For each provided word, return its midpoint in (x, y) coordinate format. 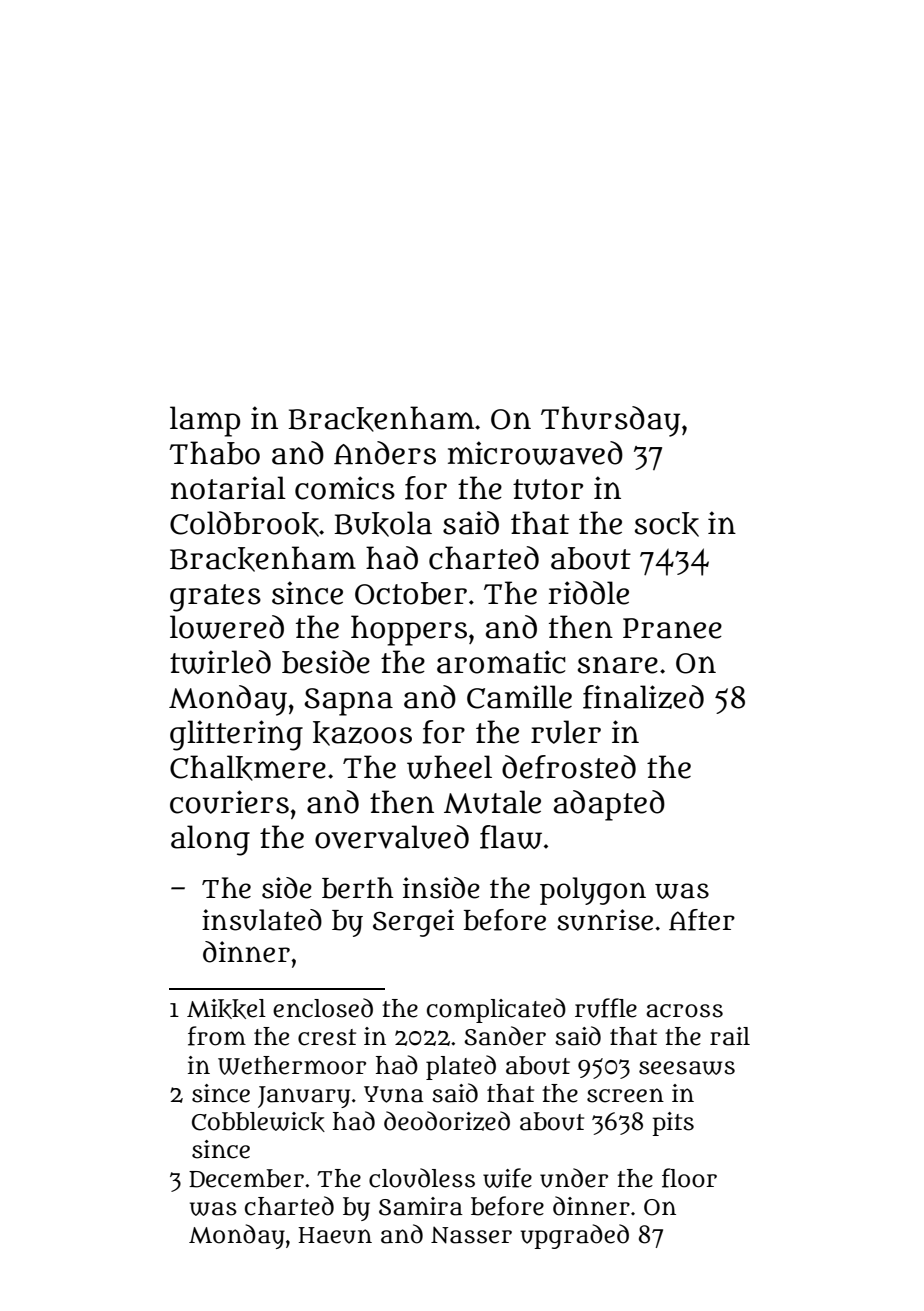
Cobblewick (258, 1122)
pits (673, 1124)
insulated (262, 920)
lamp (205, 421)
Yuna (394, 1094)
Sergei (413, 923)
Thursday (610, 421)
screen (625, 1095)
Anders (385, 453)
